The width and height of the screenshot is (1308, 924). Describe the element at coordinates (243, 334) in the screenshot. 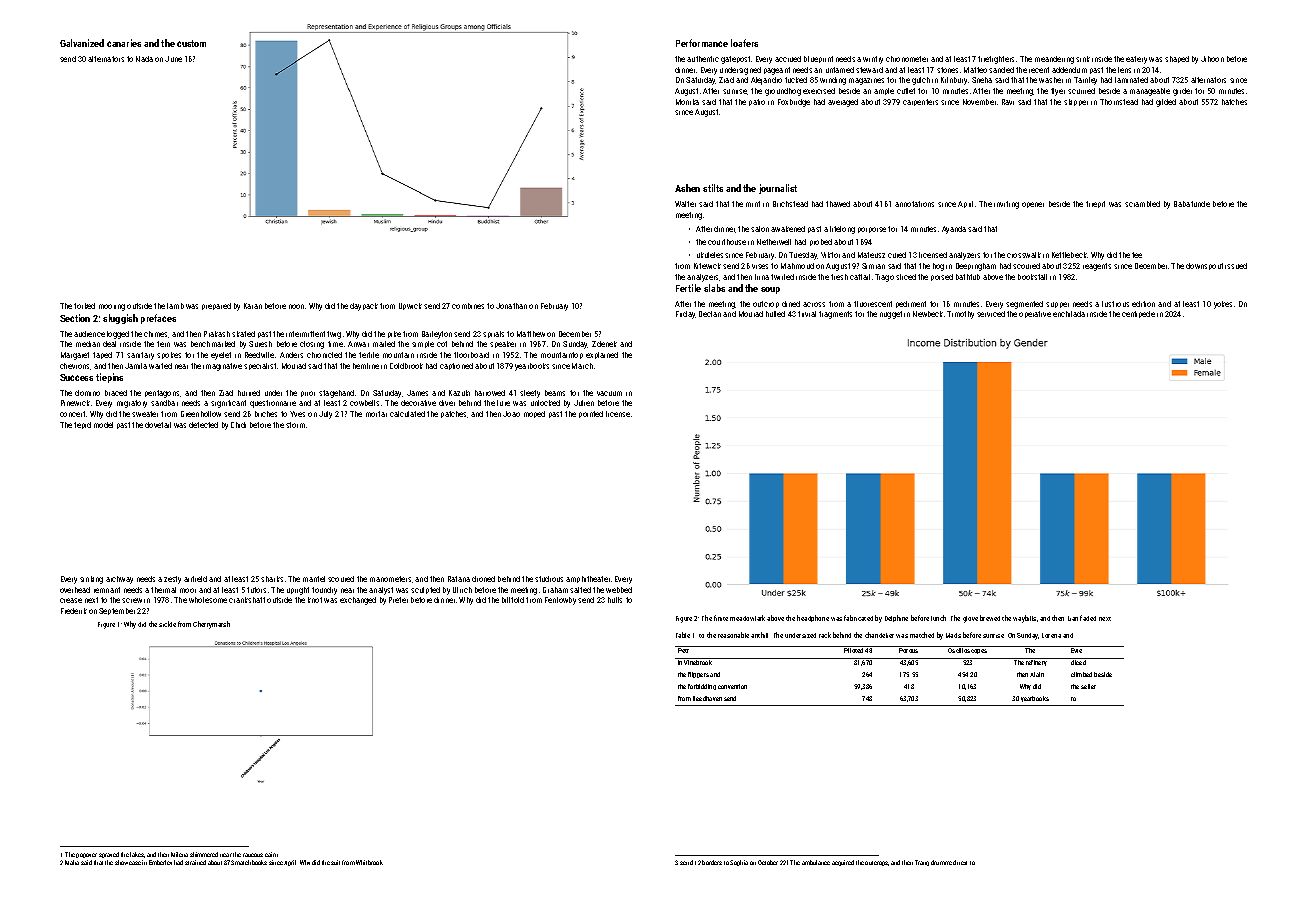

I see `skated` at that location.
